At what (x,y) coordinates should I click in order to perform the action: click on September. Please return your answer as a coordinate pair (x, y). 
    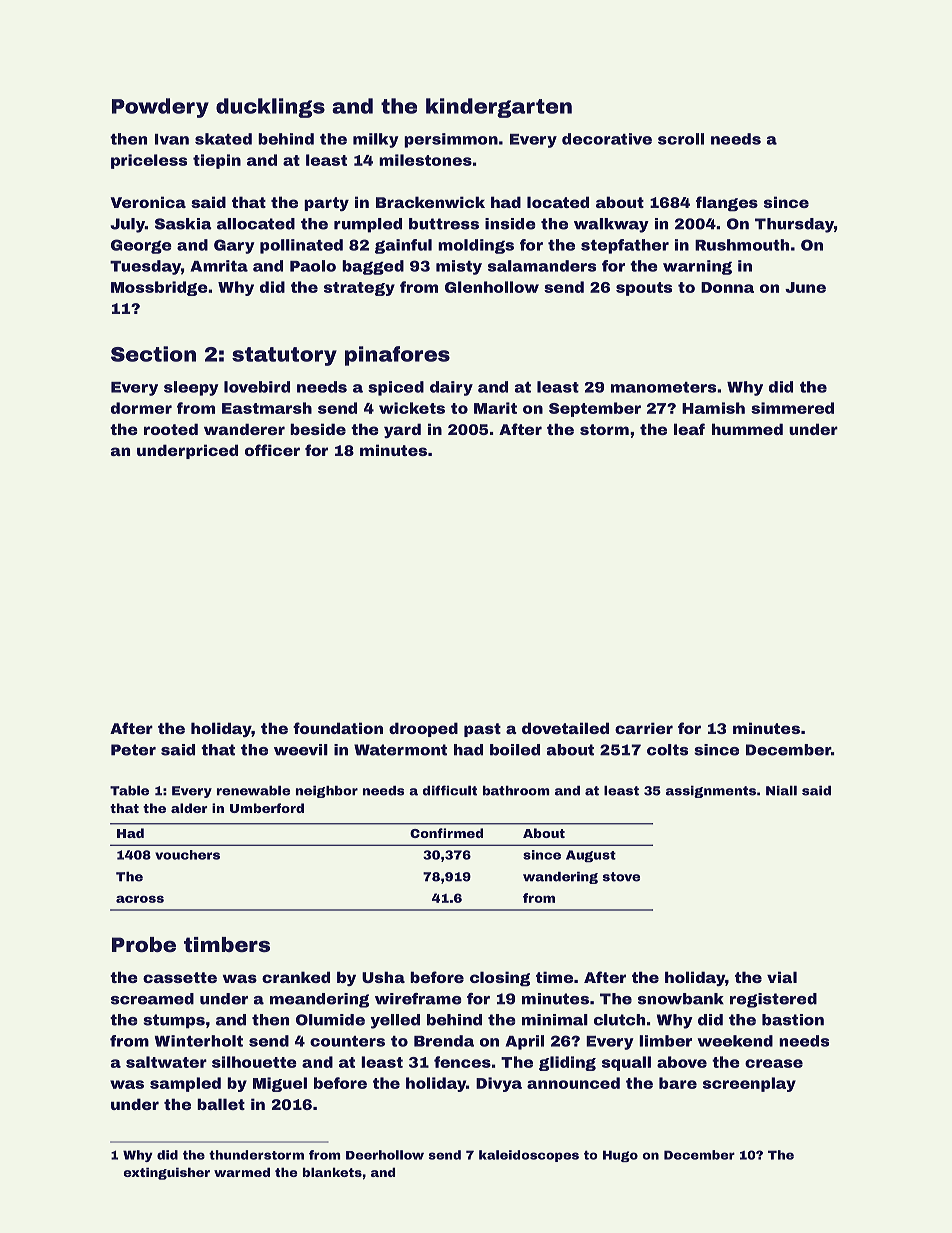
    Looking at the image, I should click on (595, 409).
